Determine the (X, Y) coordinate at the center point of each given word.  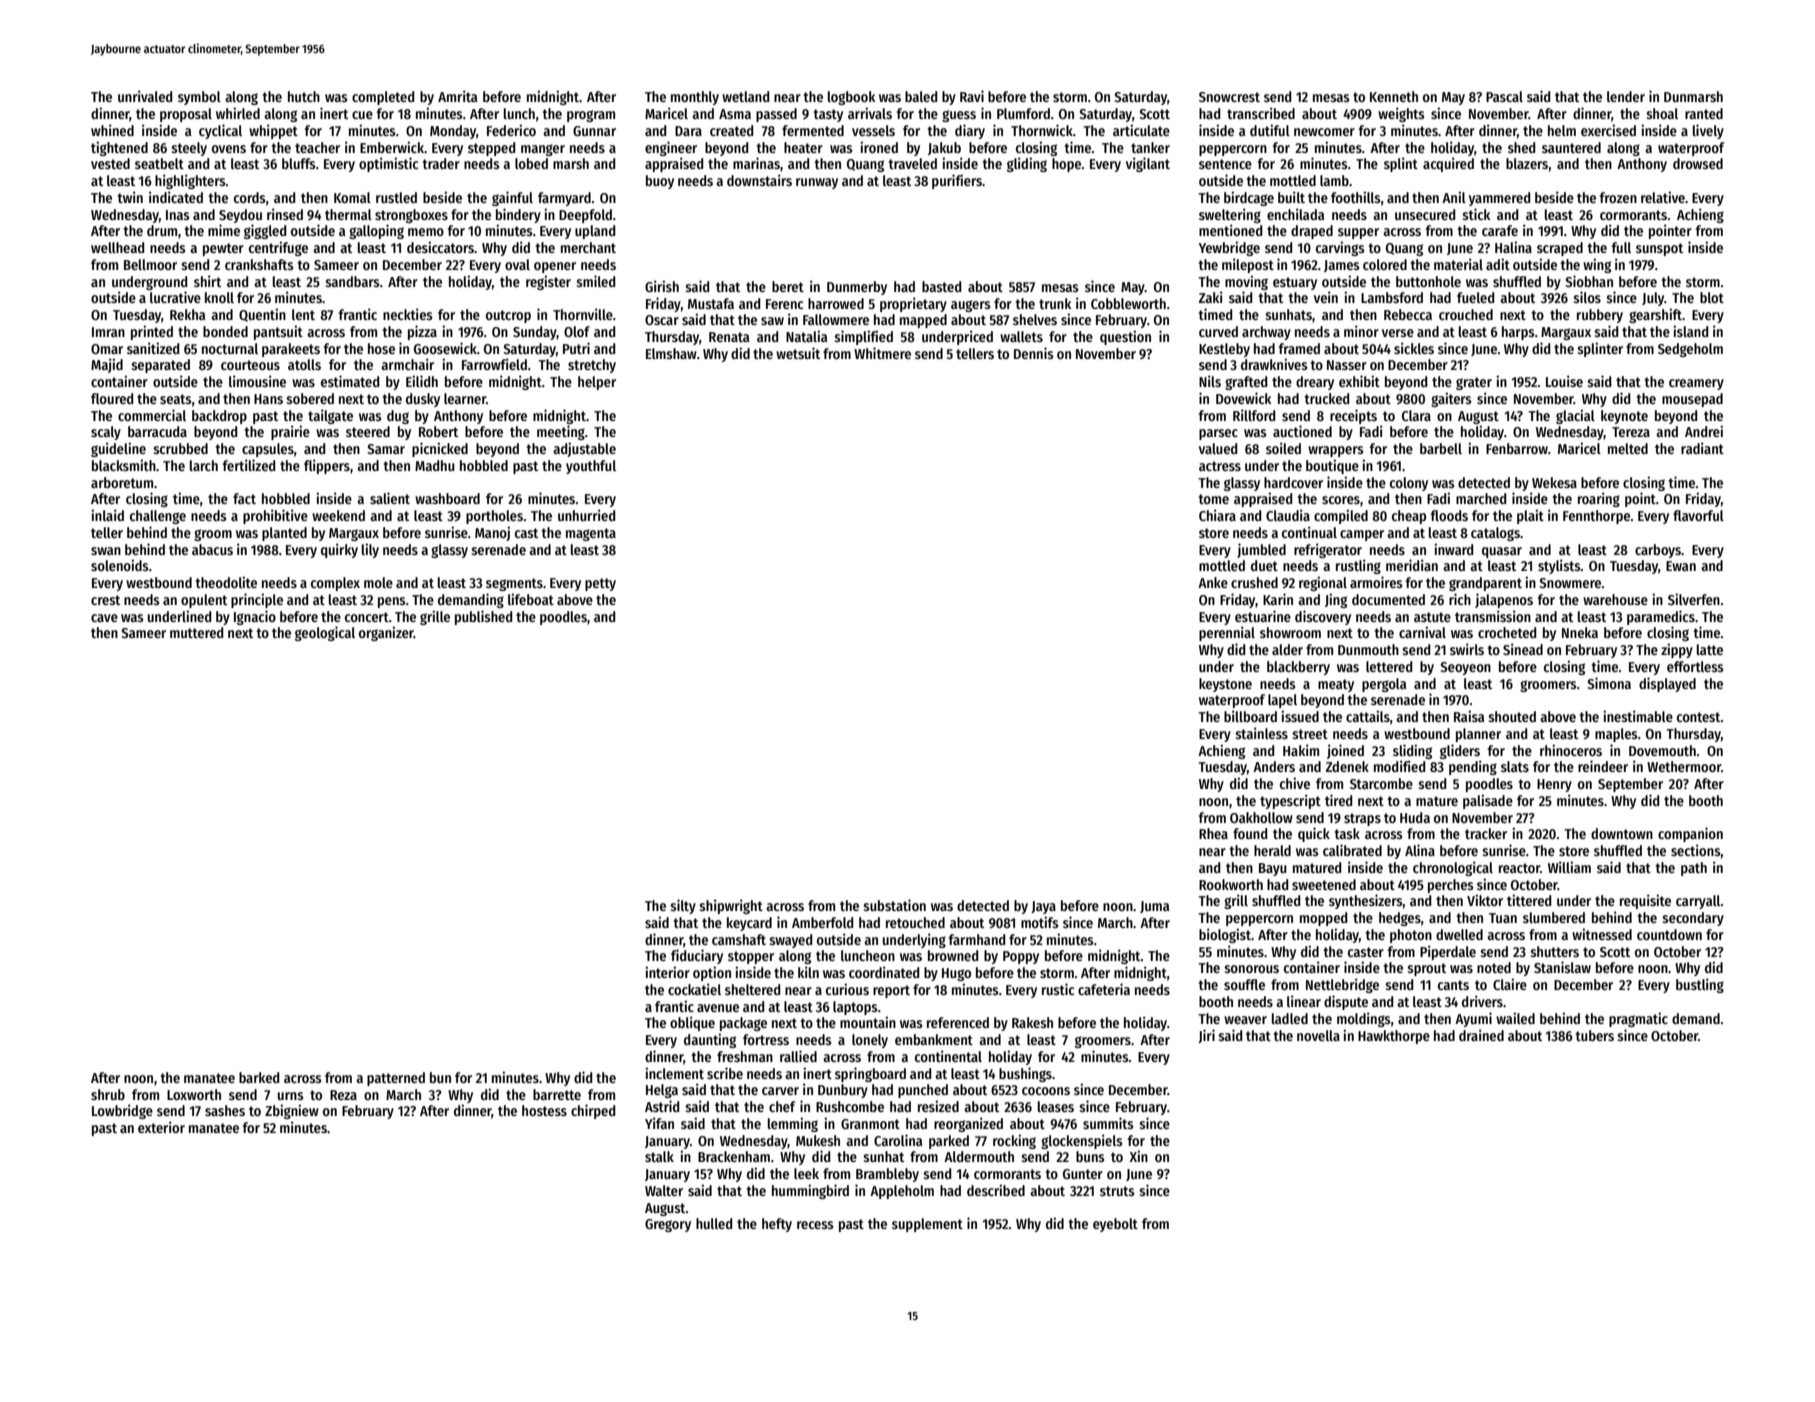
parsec (1218, 434)
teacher (317, 147)
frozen (1618, 197)
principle (257, 600)
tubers (1594, 1035)
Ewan (1681, 566)
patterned (396, 1079)
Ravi (972, 96)
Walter (664, 1190)
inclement (674, 1073)
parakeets (291, 350)
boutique (1332, 466)
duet (1264, 565)
